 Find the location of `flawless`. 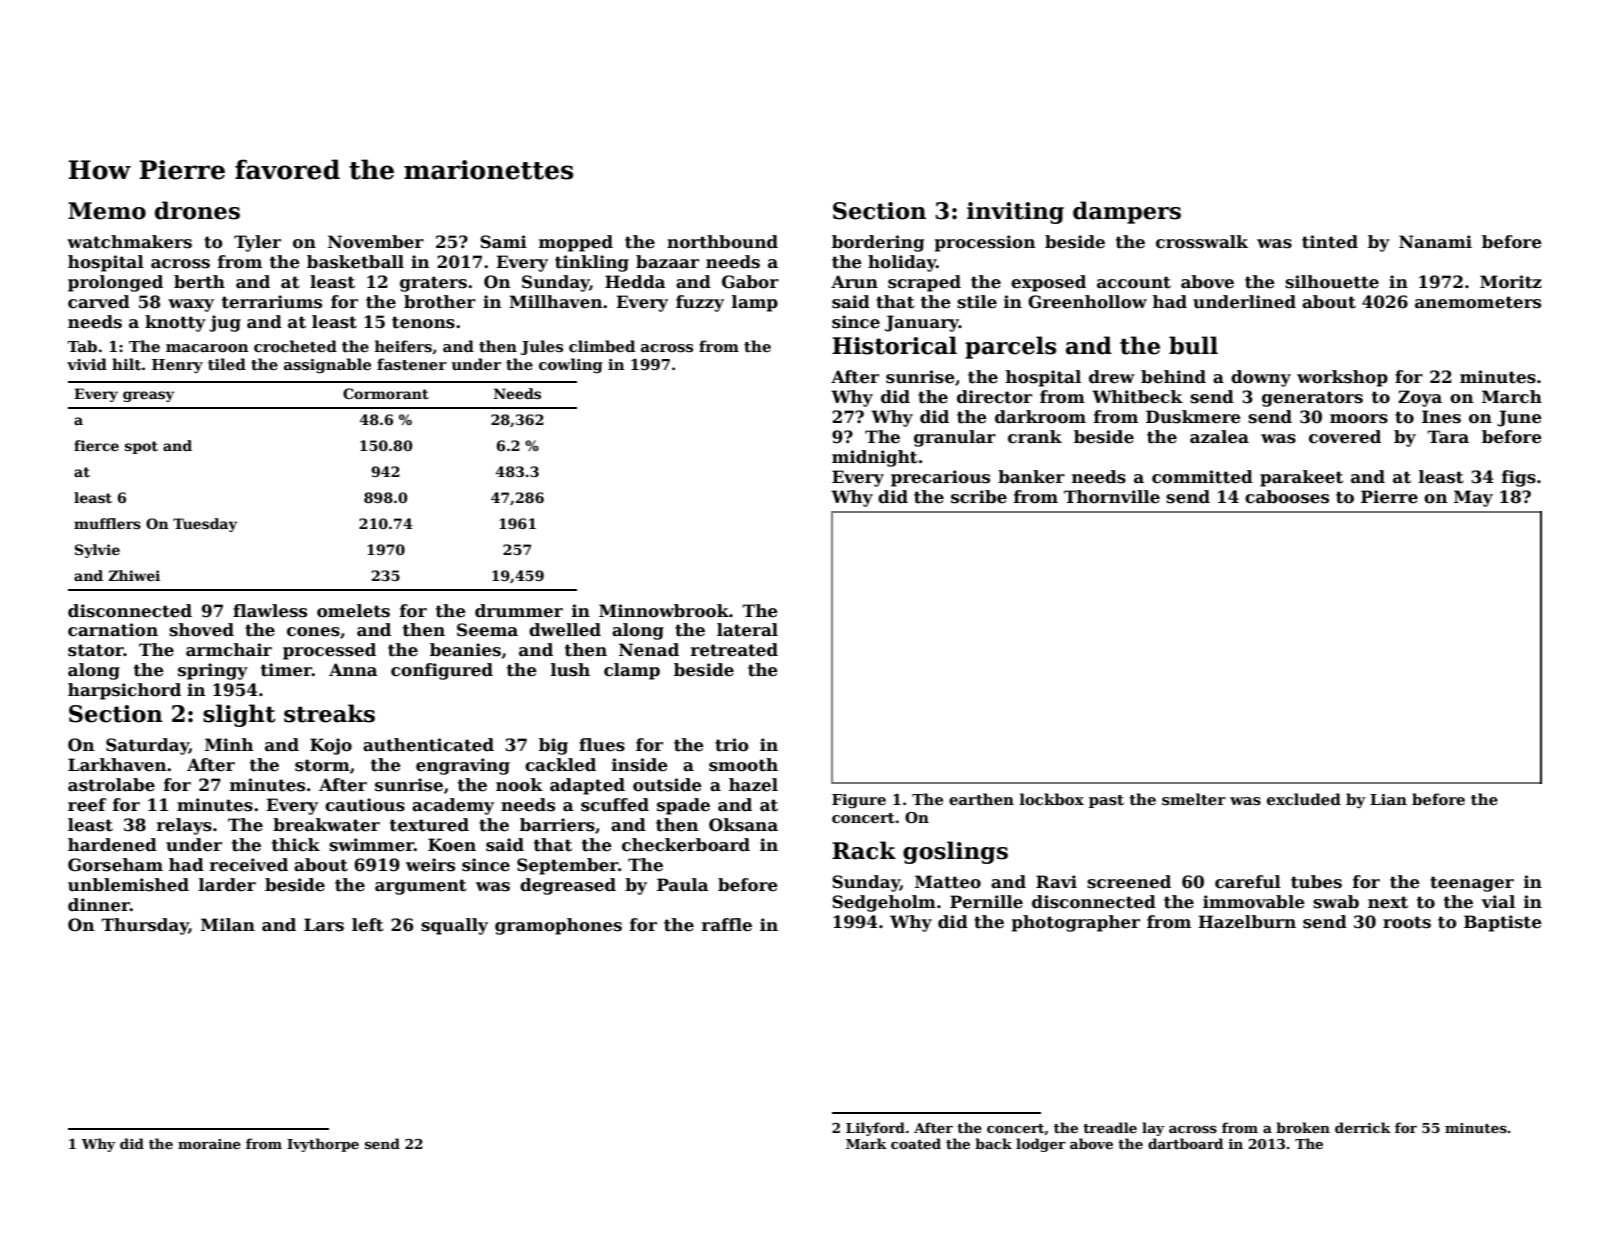

flawless is located at coordinates (270, 611).
